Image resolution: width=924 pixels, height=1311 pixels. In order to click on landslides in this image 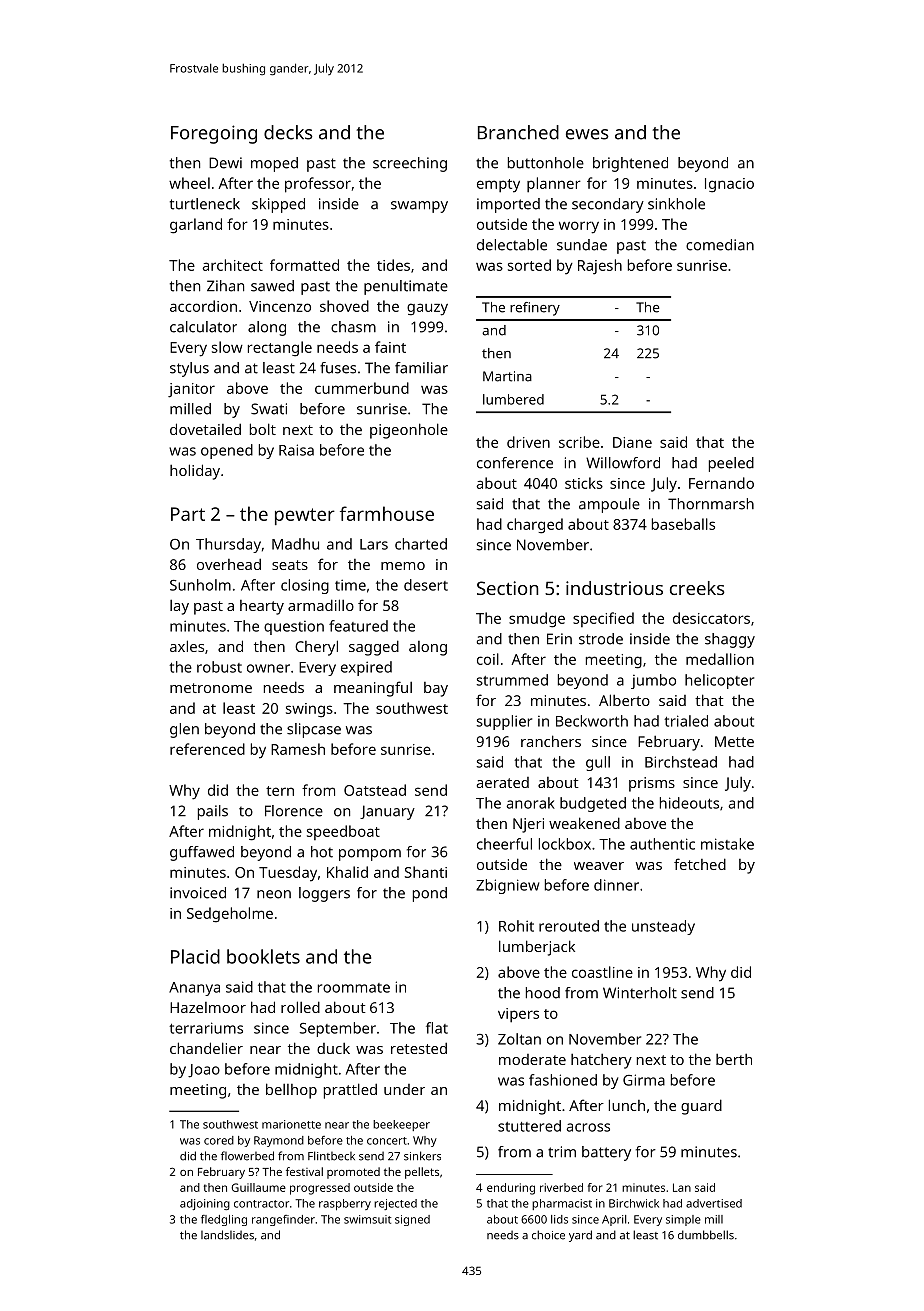, I will do `click(227, 1235)`.
